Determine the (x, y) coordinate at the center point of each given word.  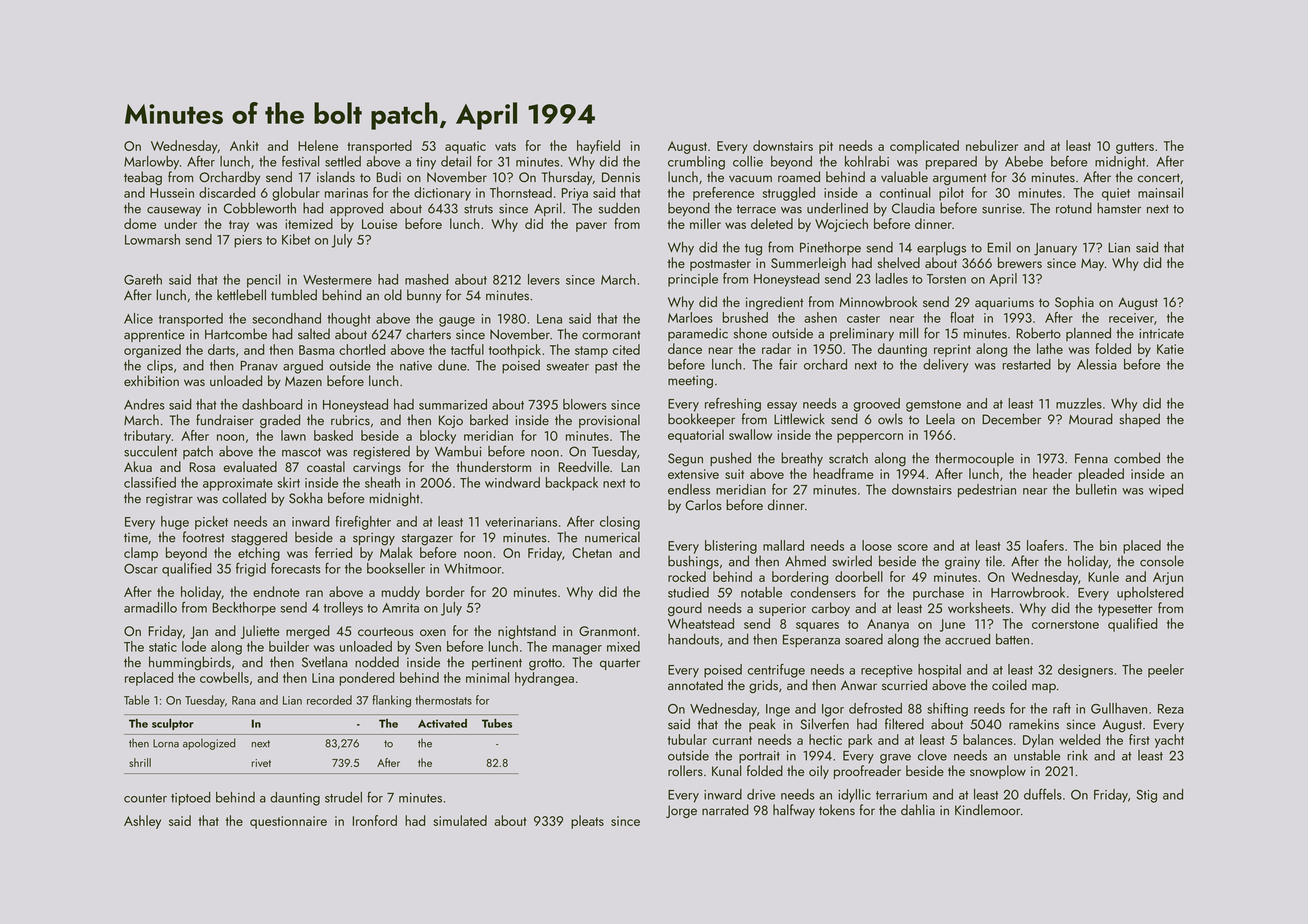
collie (748, 161)
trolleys (343, 609)
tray (239, 226)
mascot (301, 452)
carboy (831, 609)
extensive (693, 474)
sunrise (1002, 209)
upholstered (1150, 594)
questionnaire (288, 822)
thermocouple (974, 459)
